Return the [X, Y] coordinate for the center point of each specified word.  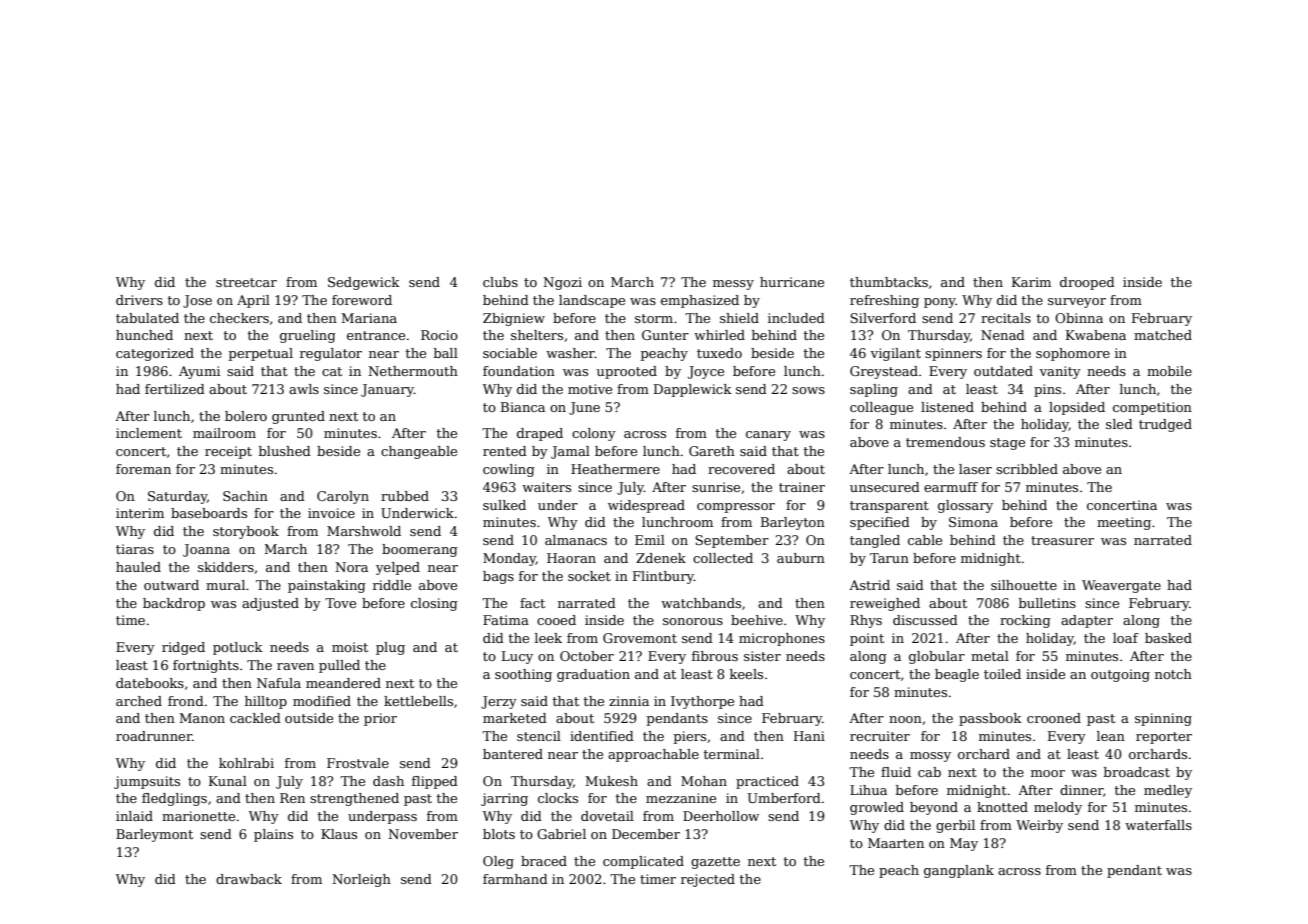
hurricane [792, 282]
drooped [1087, 283]
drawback [249, 879]
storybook [246, 532]
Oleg [498, 862]
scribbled [1027, 469]
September [732, 541]
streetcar [246, 282]
